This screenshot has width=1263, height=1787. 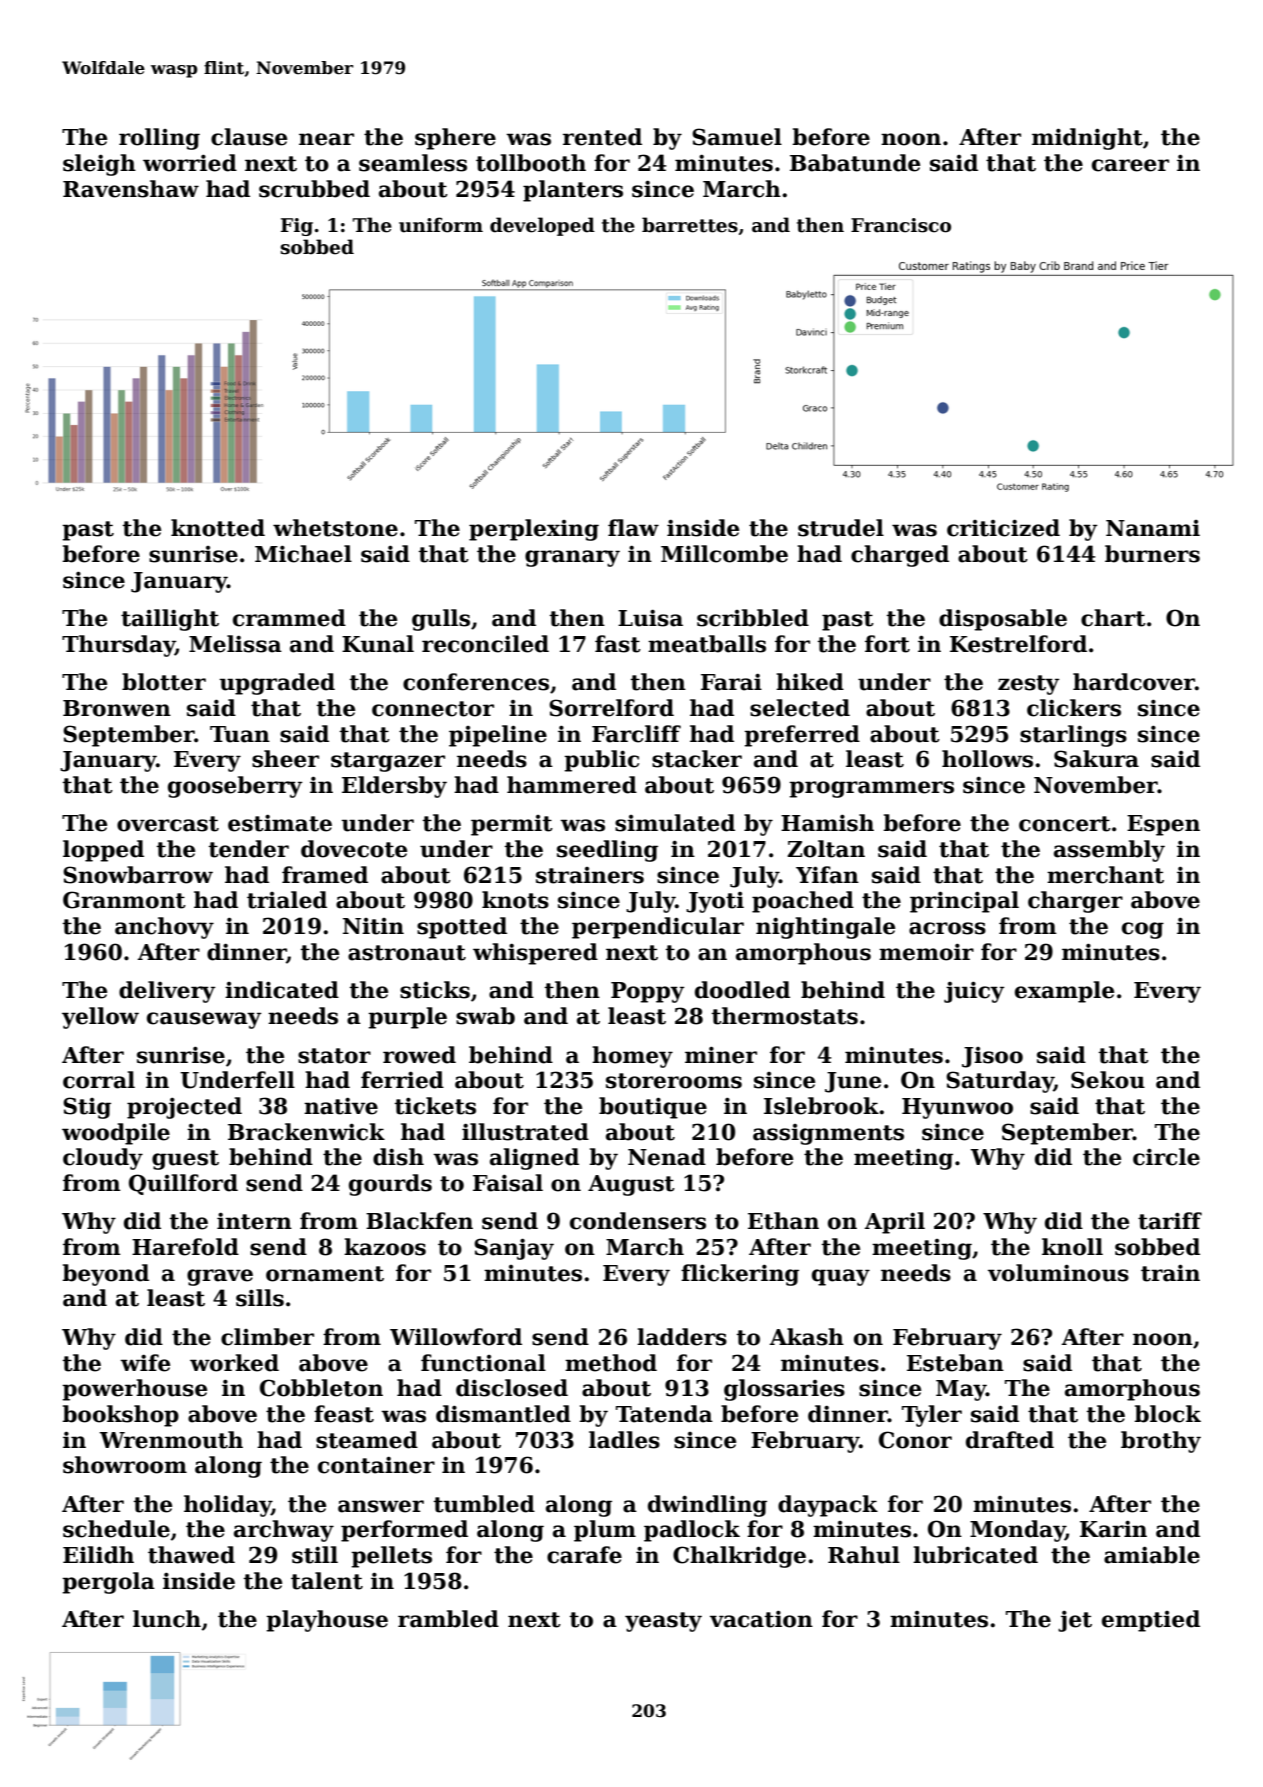 What do you see at coordinates (663, 1622) in the screenshot?
I see `yeasty` at bounding box center [663, 1622].
